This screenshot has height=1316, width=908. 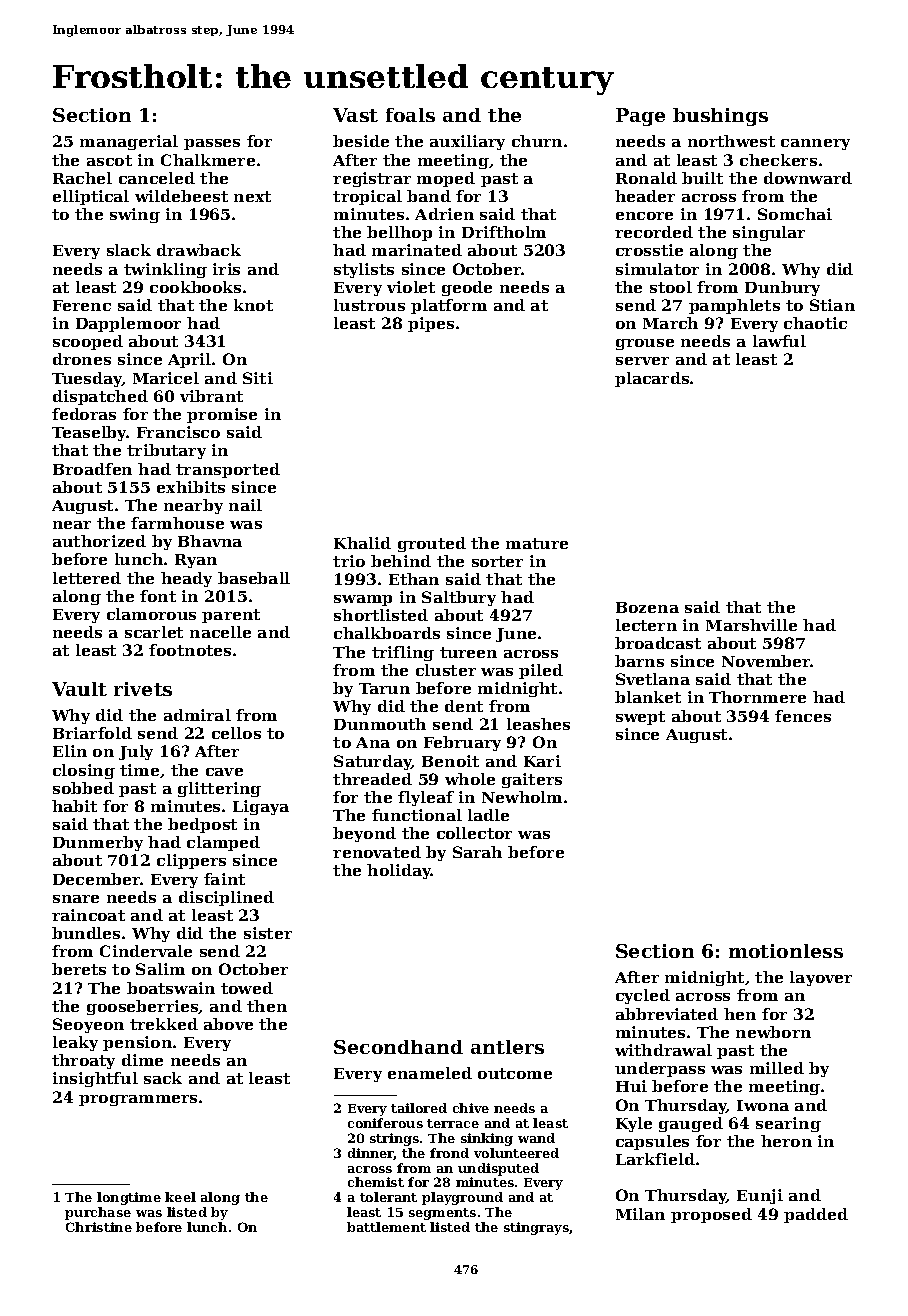 I want to click on April, so click(x=189, y=360).
